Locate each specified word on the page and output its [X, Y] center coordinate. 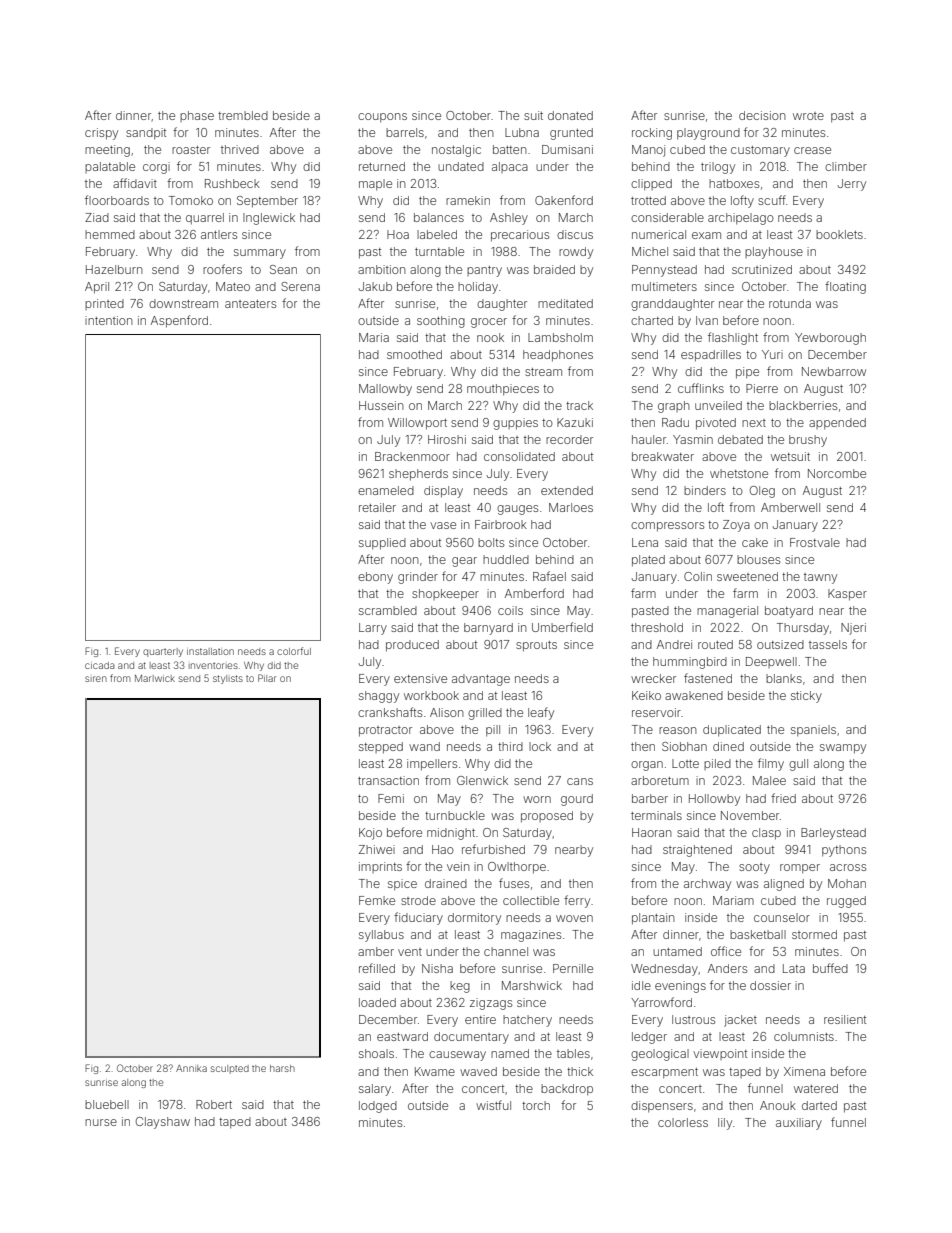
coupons [382, 118]
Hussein [381, 405]
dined [728, 746]
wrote [808, 116]
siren [96, 679]
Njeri [853, 629]
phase [197, 116]
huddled [506, 559]
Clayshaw [163, 1123]
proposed [547, 817]
